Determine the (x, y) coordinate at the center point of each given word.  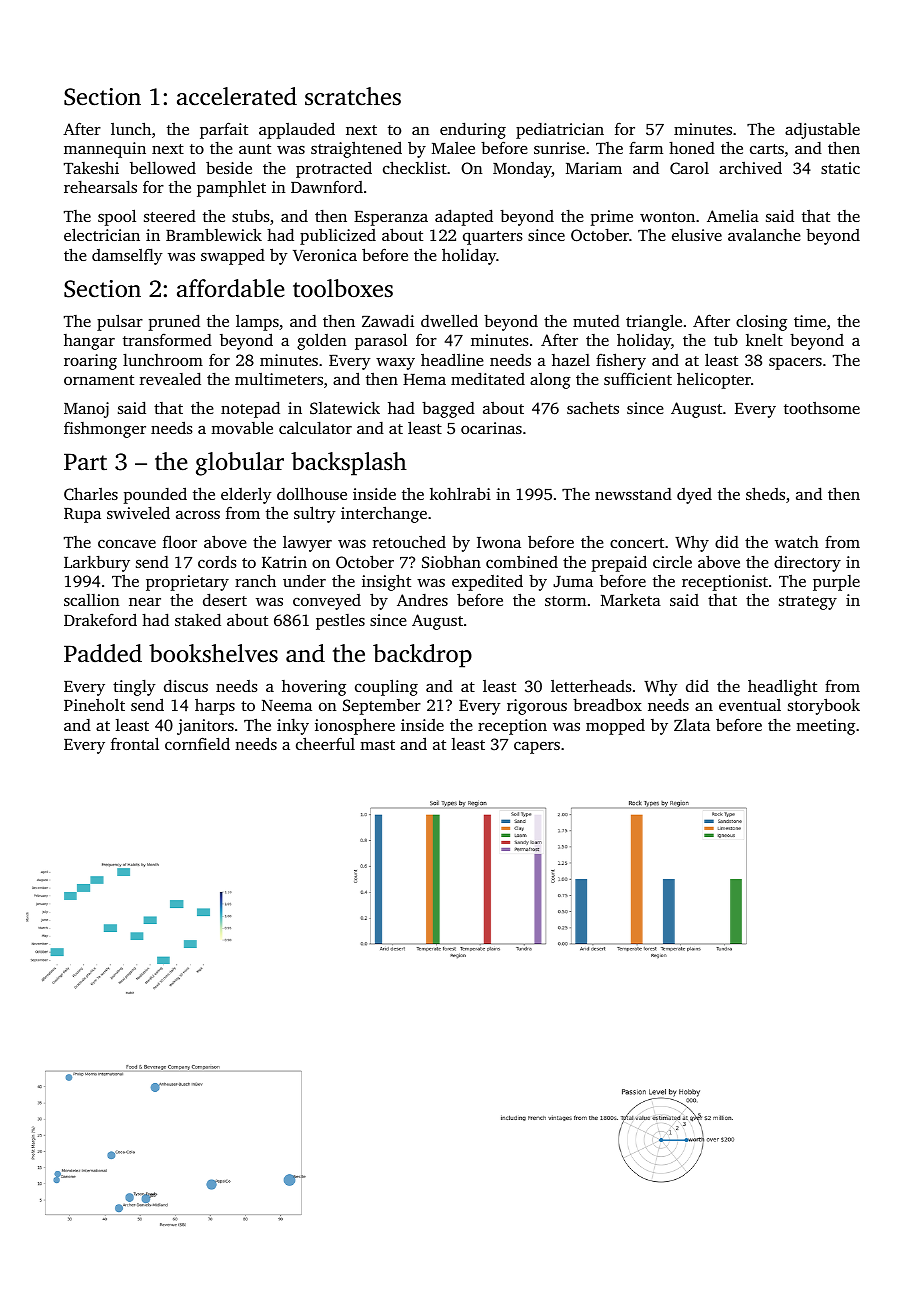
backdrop (422, 656)
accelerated (237, 96)
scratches (353, 96)
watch (797, 542)
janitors (205, 727)
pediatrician (560, 131)
